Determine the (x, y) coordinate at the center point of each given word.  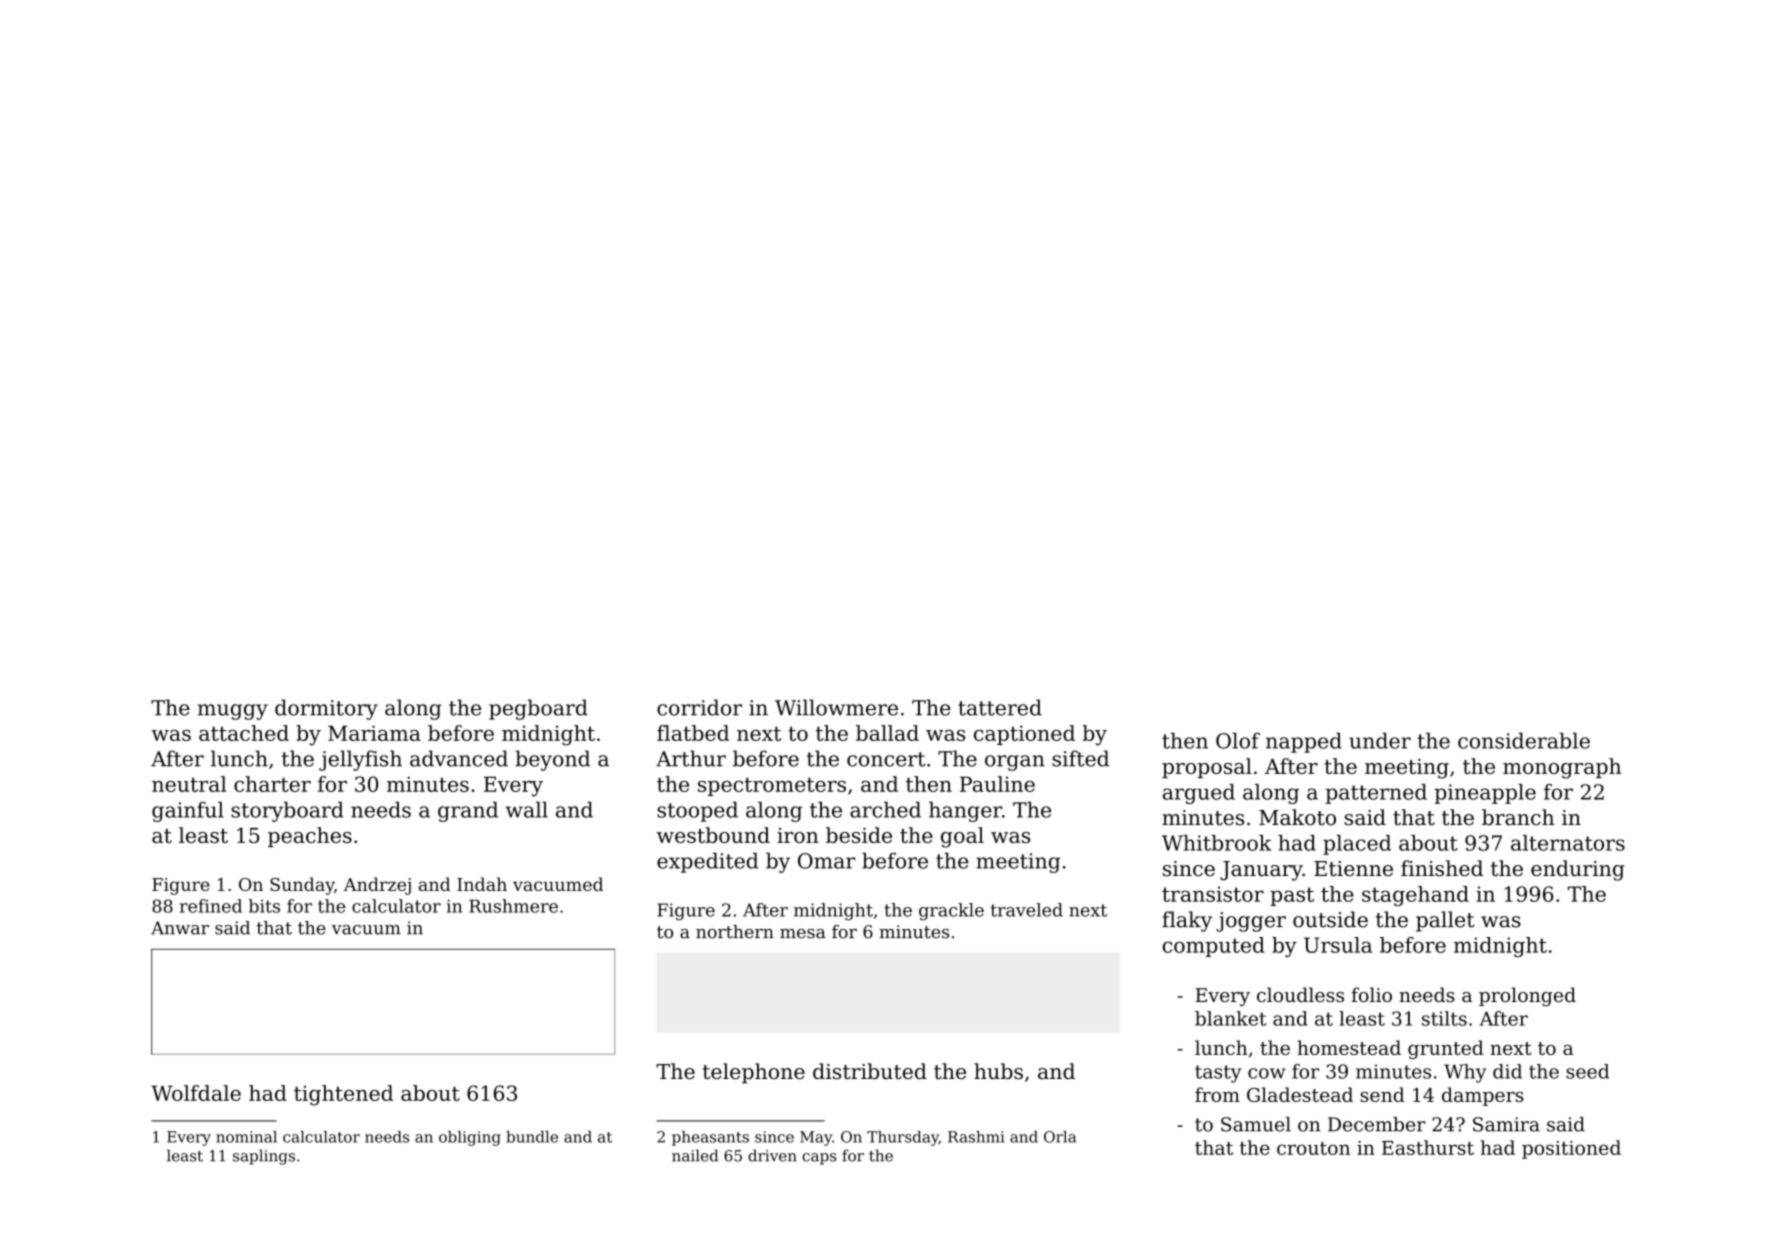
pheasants (710, 1138)
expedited (707, 862)
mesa (803, 934)
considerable (1524, 740)
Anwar (180, 928)
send (1382, 1094)
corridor (699, 707)
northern (735, 932)
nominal (246, 1137)
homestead (1349, 1047)
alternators (1568, 843)
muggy (233, 712)
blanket (1230, 1018)
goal (962, 837)
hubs (998, 1071)
